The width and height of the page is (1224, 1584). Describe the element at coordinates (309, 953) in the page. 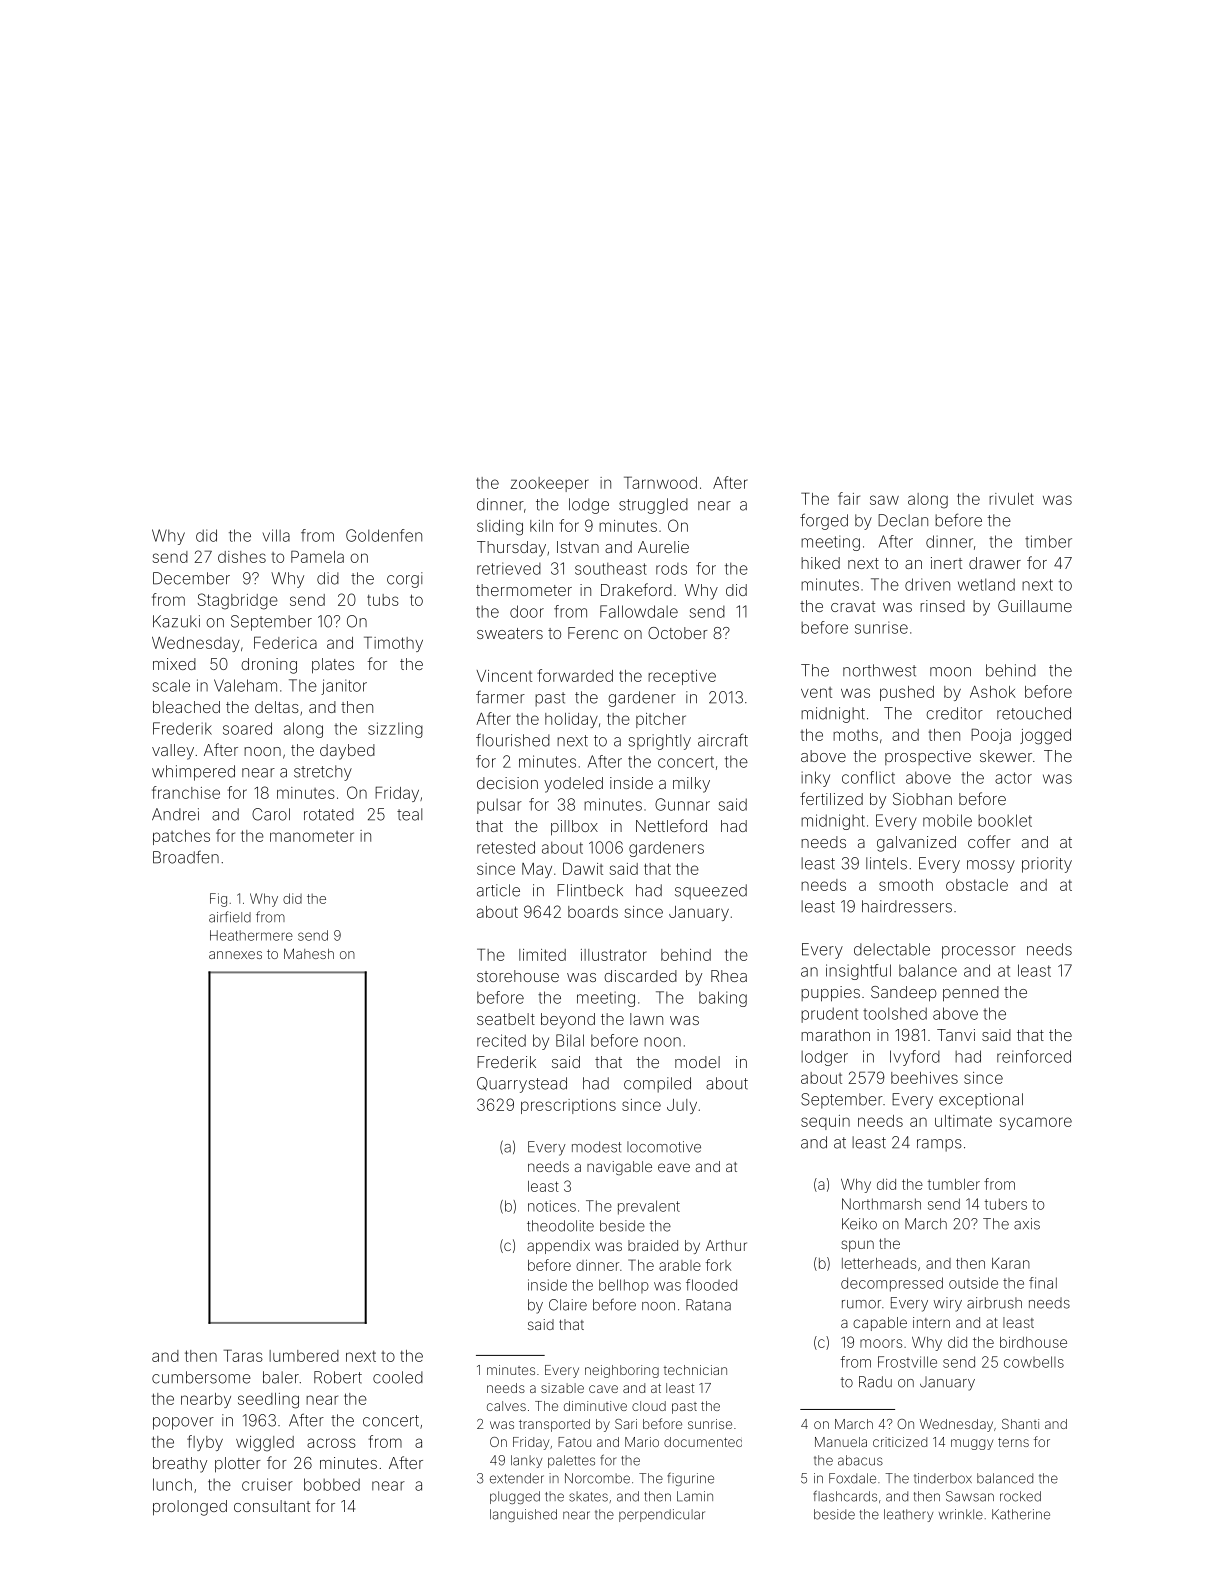

I see `Mahesh` at that location.
